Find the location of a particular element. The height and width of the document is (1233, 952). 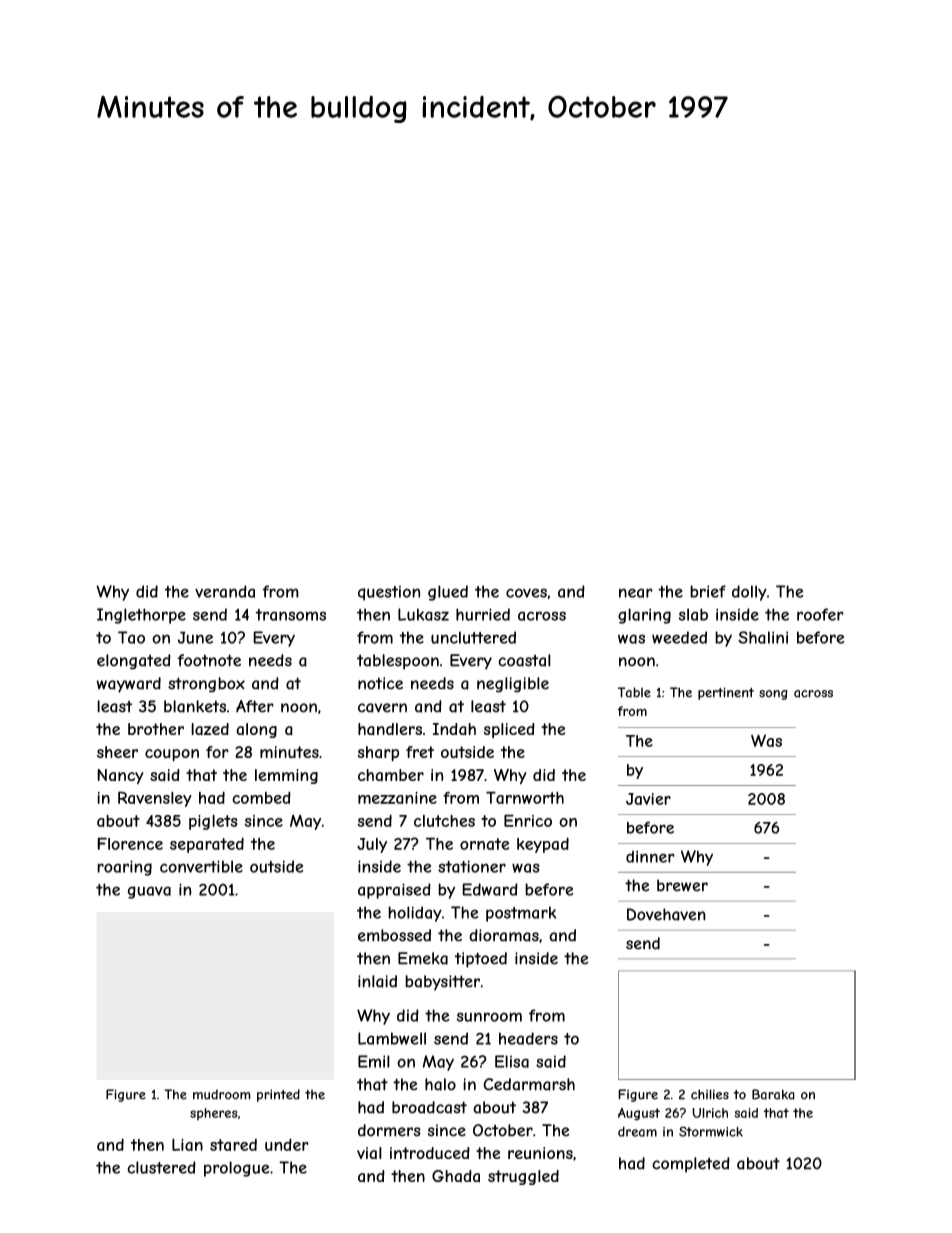

completed is located at coordinates (691, 1165).
